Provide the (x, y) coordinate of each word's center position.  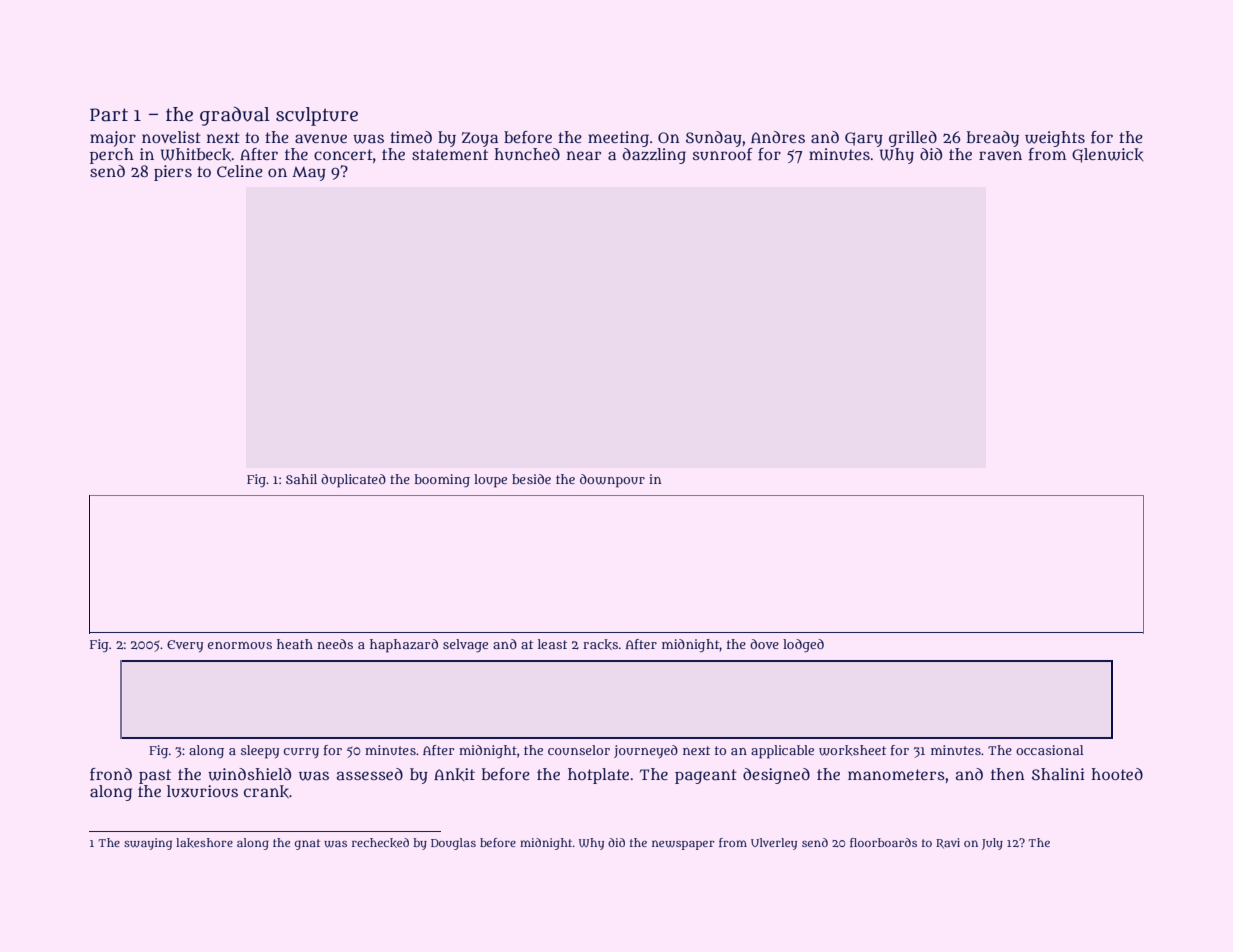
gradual (235, 116)
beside (531, 479)
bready (993, 139)
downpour (612, 481)
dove (764, 644)
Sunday (714, 139)
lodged (803, 646)
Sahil (301, 479)
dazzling (654, 156)
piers (173, 173)
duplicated (353, 481)
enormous (240, 645)
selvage (465, 646)
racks (600, 644)
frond (111, 774)
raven (1000, 155)
